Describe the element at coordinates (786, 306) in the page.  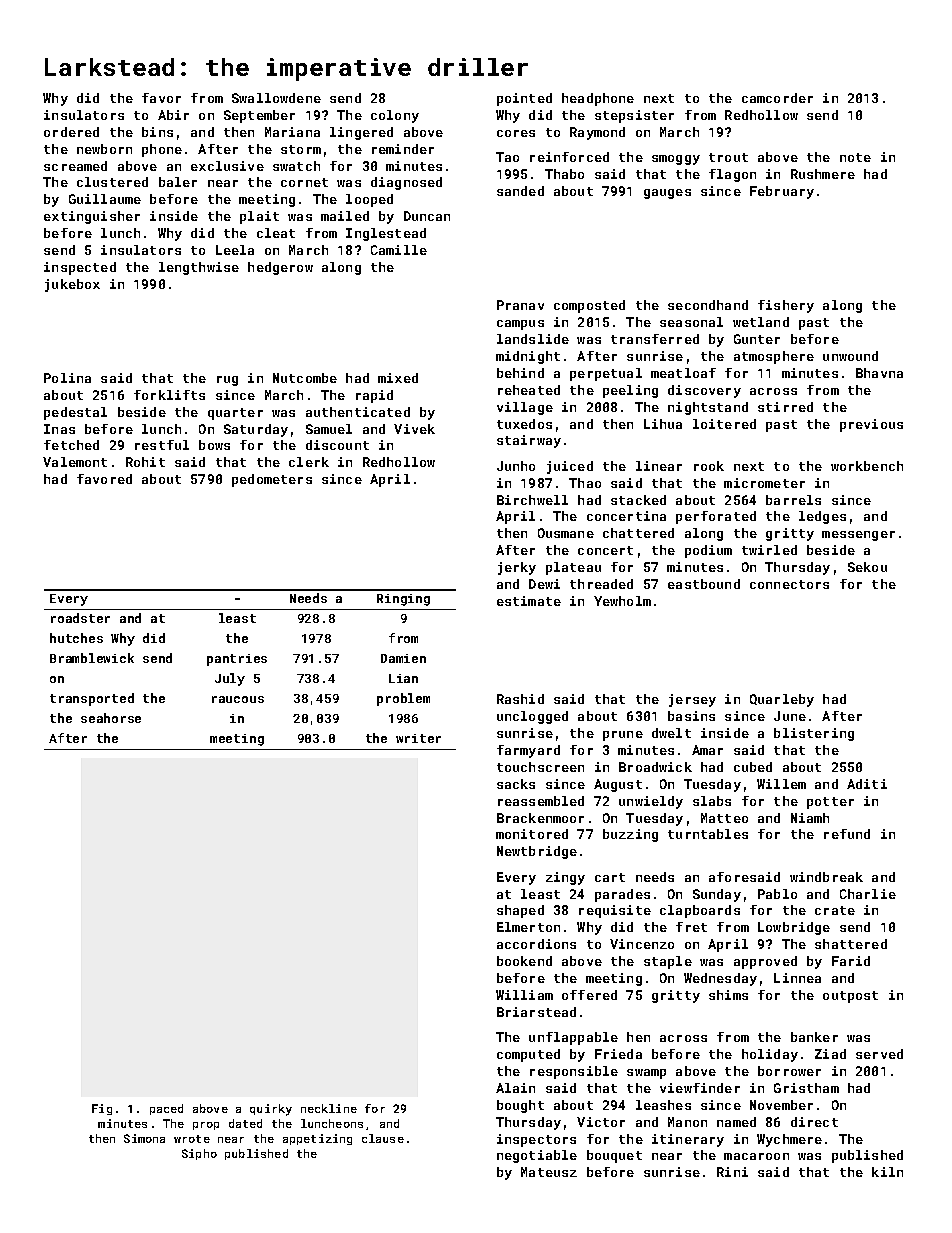
I see `fishery` at that location.
